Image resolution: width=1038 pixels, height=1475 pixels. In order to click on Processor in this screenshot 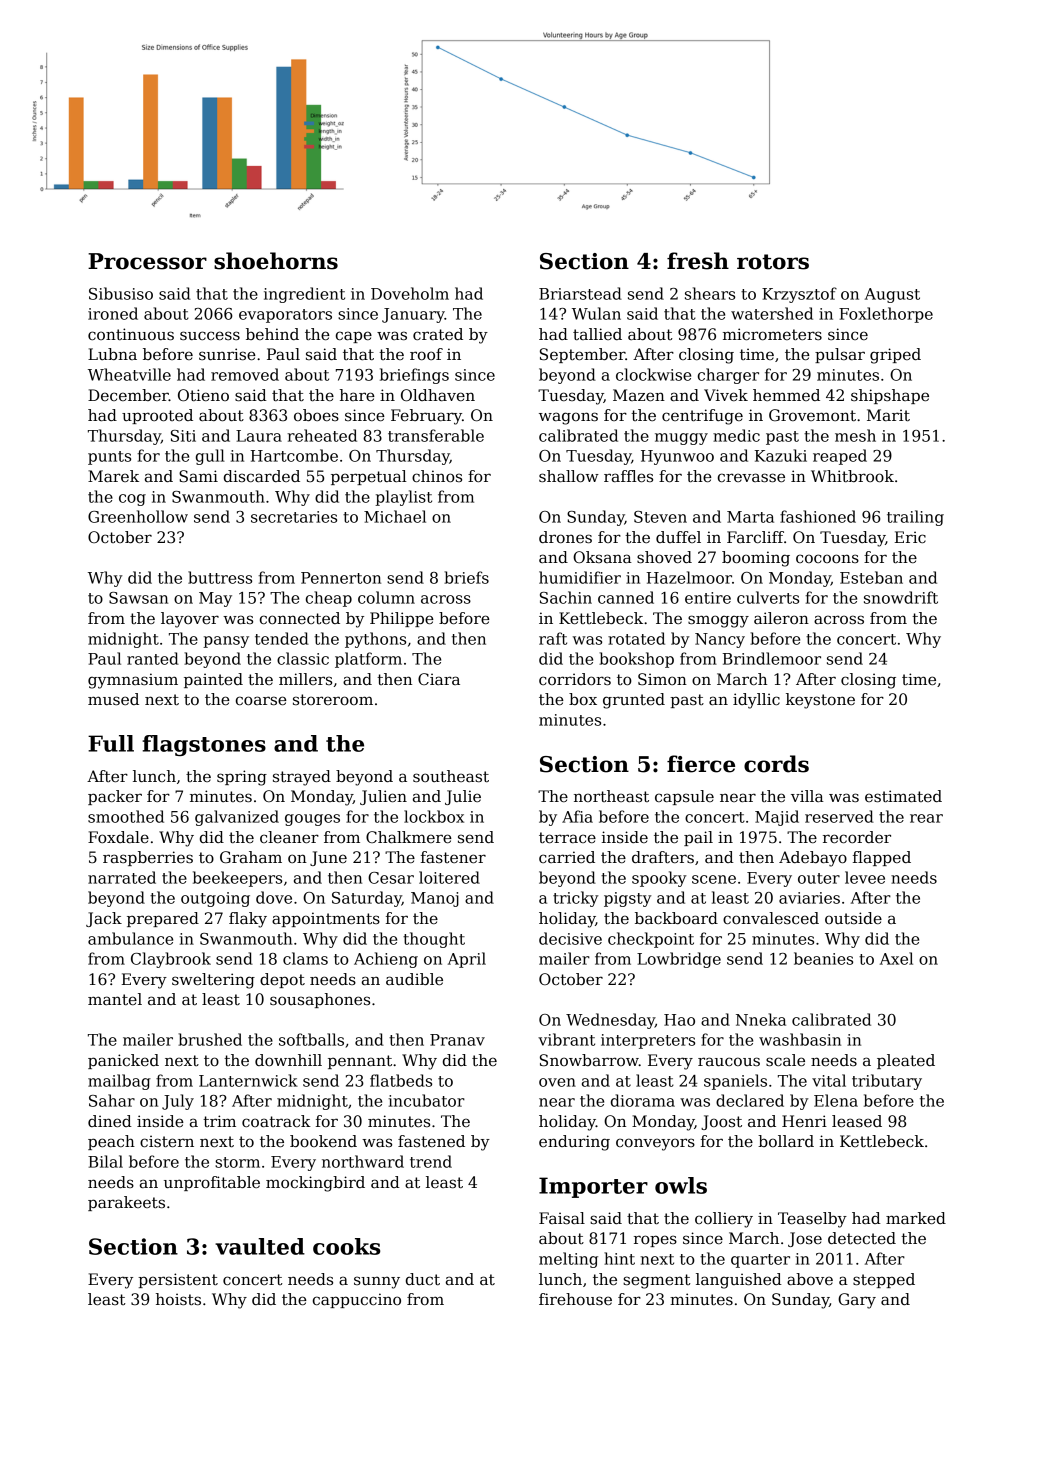, I will do `click(147, 261)`.
